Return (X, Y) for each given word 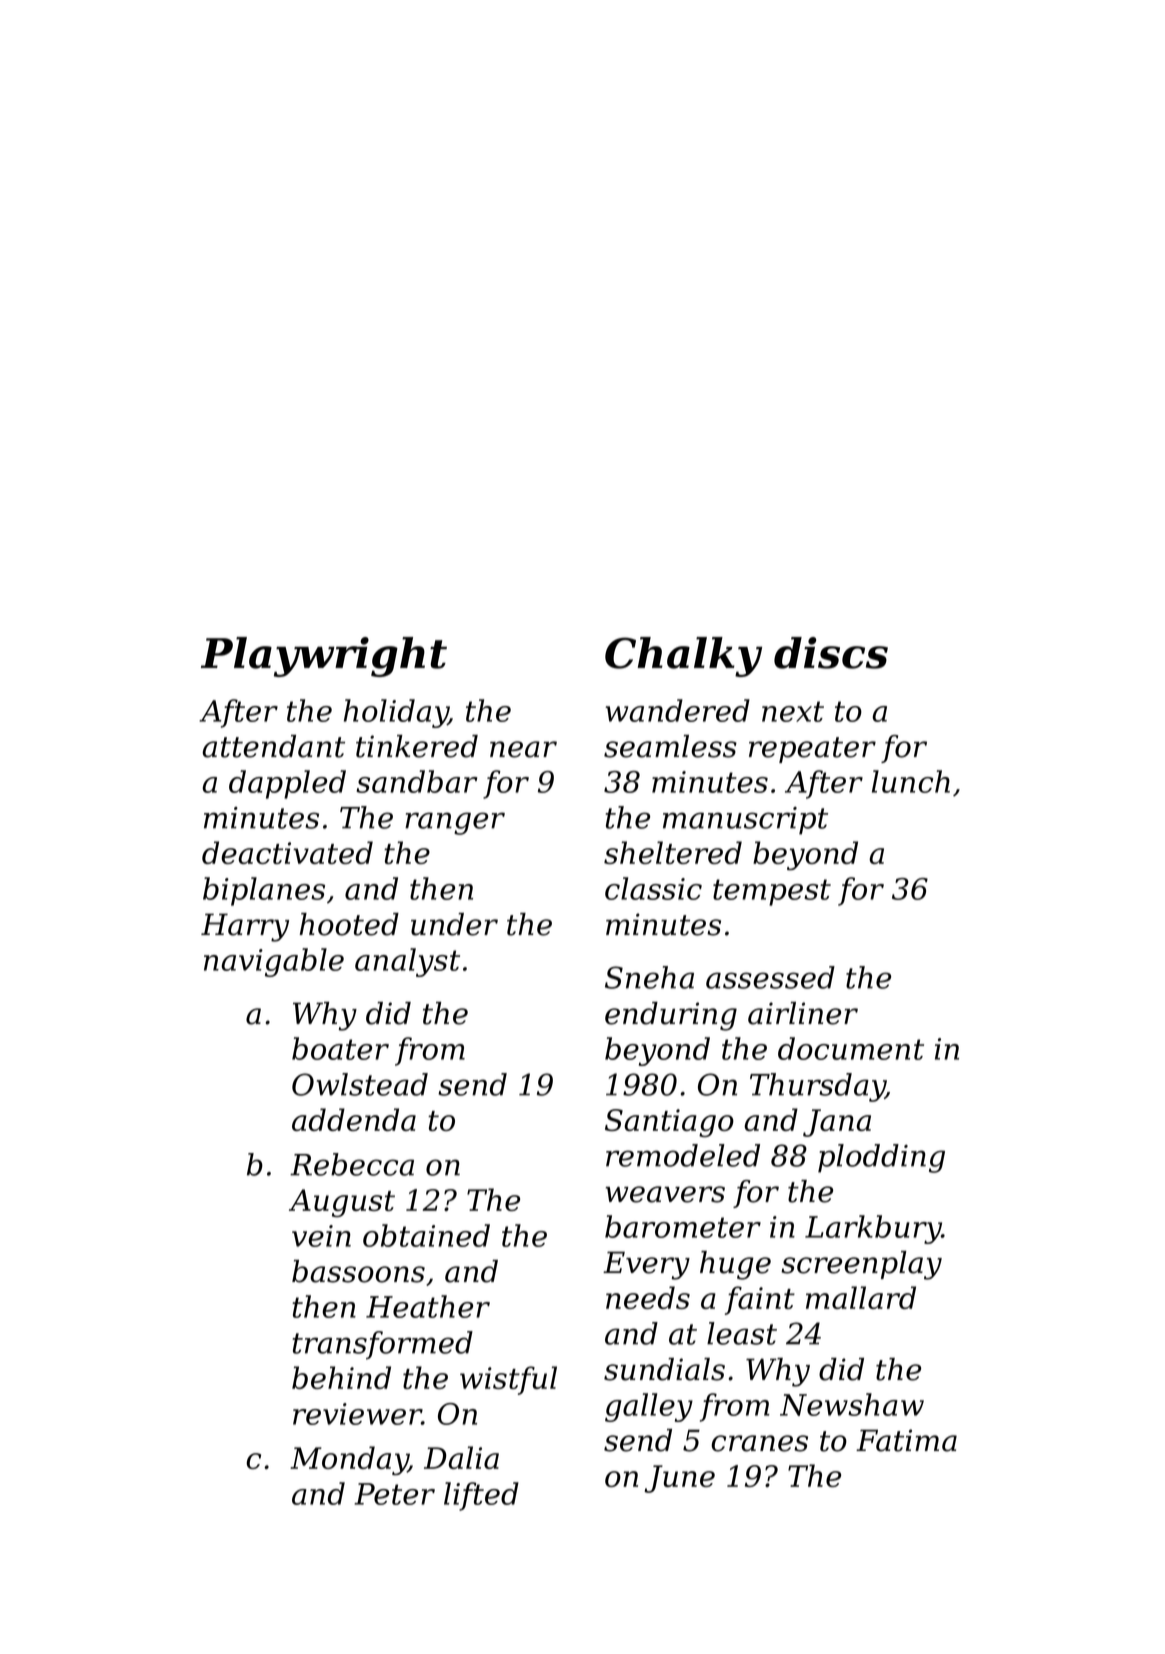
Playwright (324, 657)
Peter (394, 1494)
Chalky (683, 657)
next (793, 711)
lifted (481, 1496)
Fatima (906, 1440)
